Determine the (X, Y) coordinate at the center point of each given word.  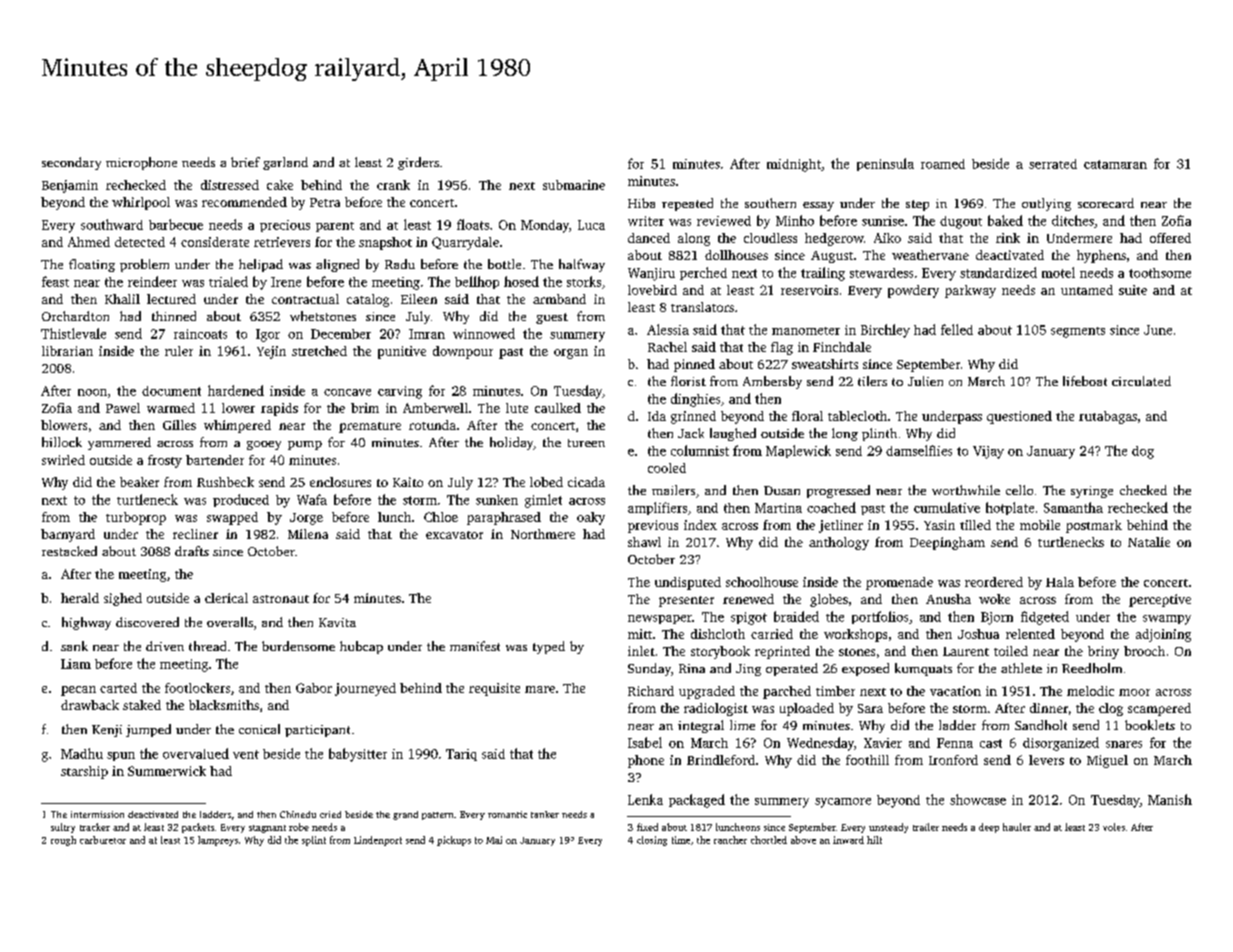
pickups (454, 841)
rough (63, 841)
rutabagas (1108, 417)
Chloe (441, 517)
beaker (139, 482)
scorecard (1106, 203)
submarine (574, 185)
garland (285, 163)
